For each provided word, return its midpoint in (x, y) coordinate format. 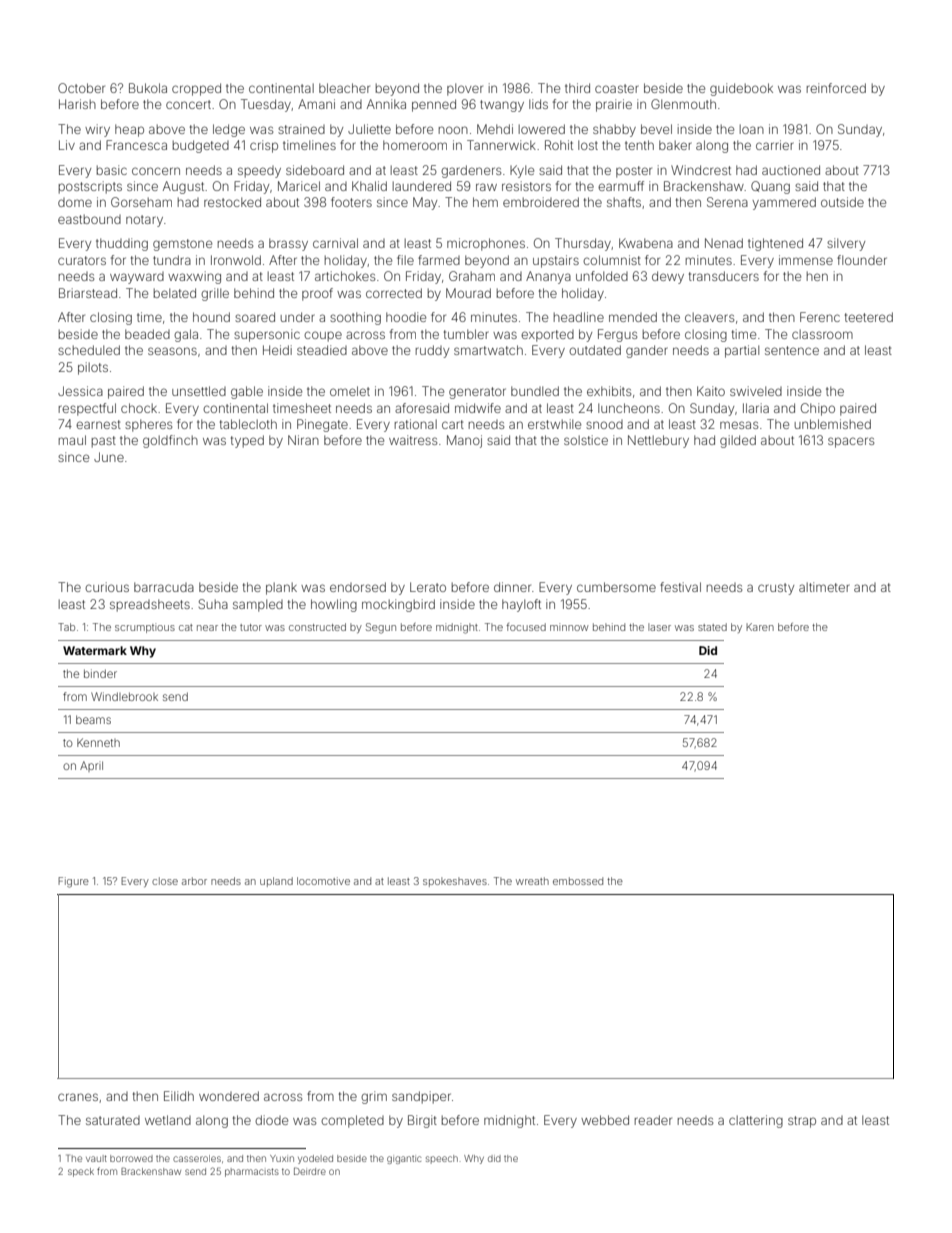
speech (442, 1159)
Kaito (711, 391)
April (91, 766)
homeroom (415, 145)
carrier (775, 145)
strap (802, 1122)
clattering (756, 1121)
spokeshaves (455, 882)
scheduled (89, 350)
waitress (413, 440)
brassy (288, 244)
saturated (113, 1120)
